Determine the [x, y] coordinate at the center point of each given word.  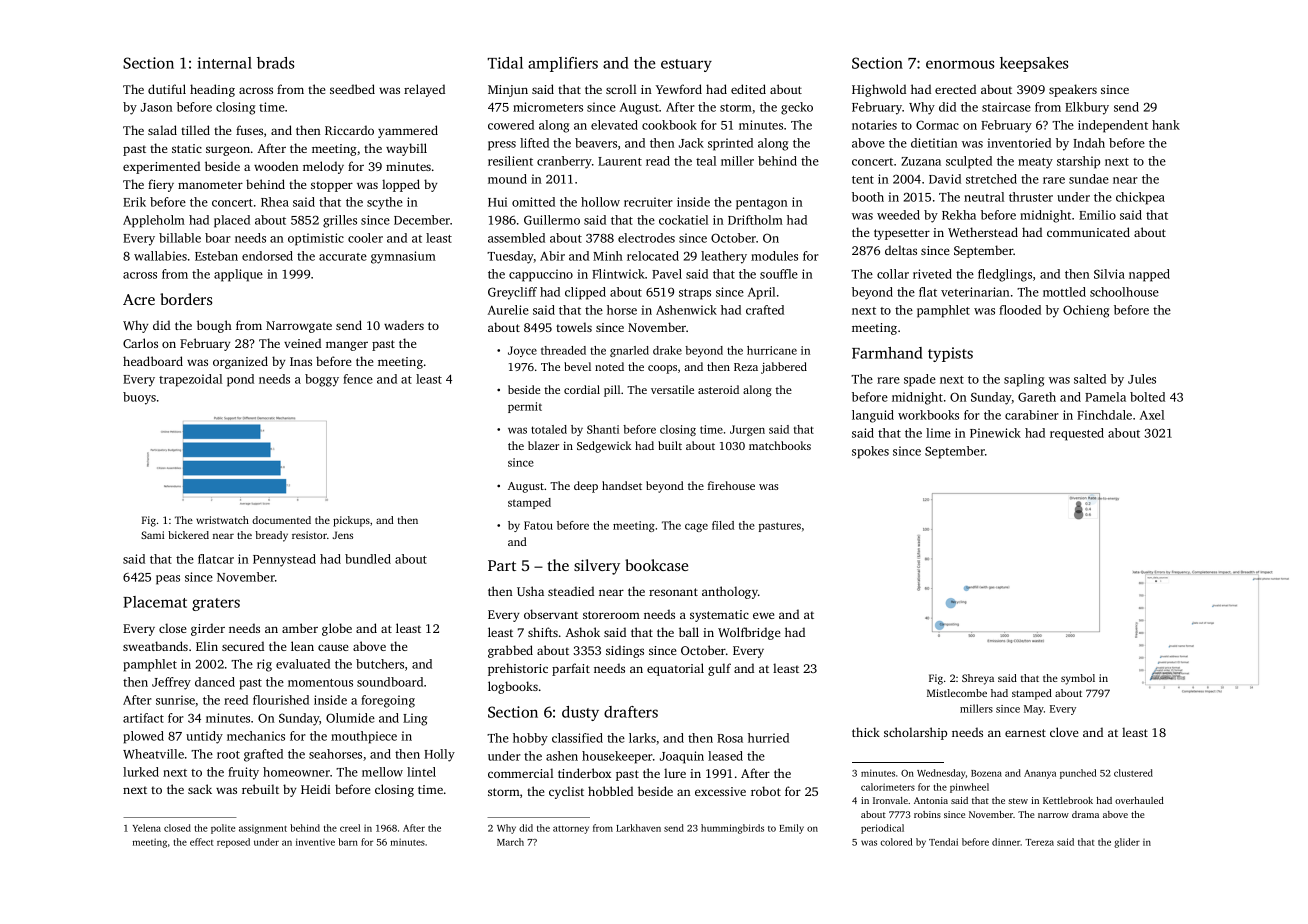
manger [347, 346]
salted [1090, 379]
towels [574, 327]
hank [1166, 125]
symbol [1078, 679]
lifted [534, 143]
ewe [763, 615]
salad [162, 130]
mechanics [256, 736]
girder [208, 629]
